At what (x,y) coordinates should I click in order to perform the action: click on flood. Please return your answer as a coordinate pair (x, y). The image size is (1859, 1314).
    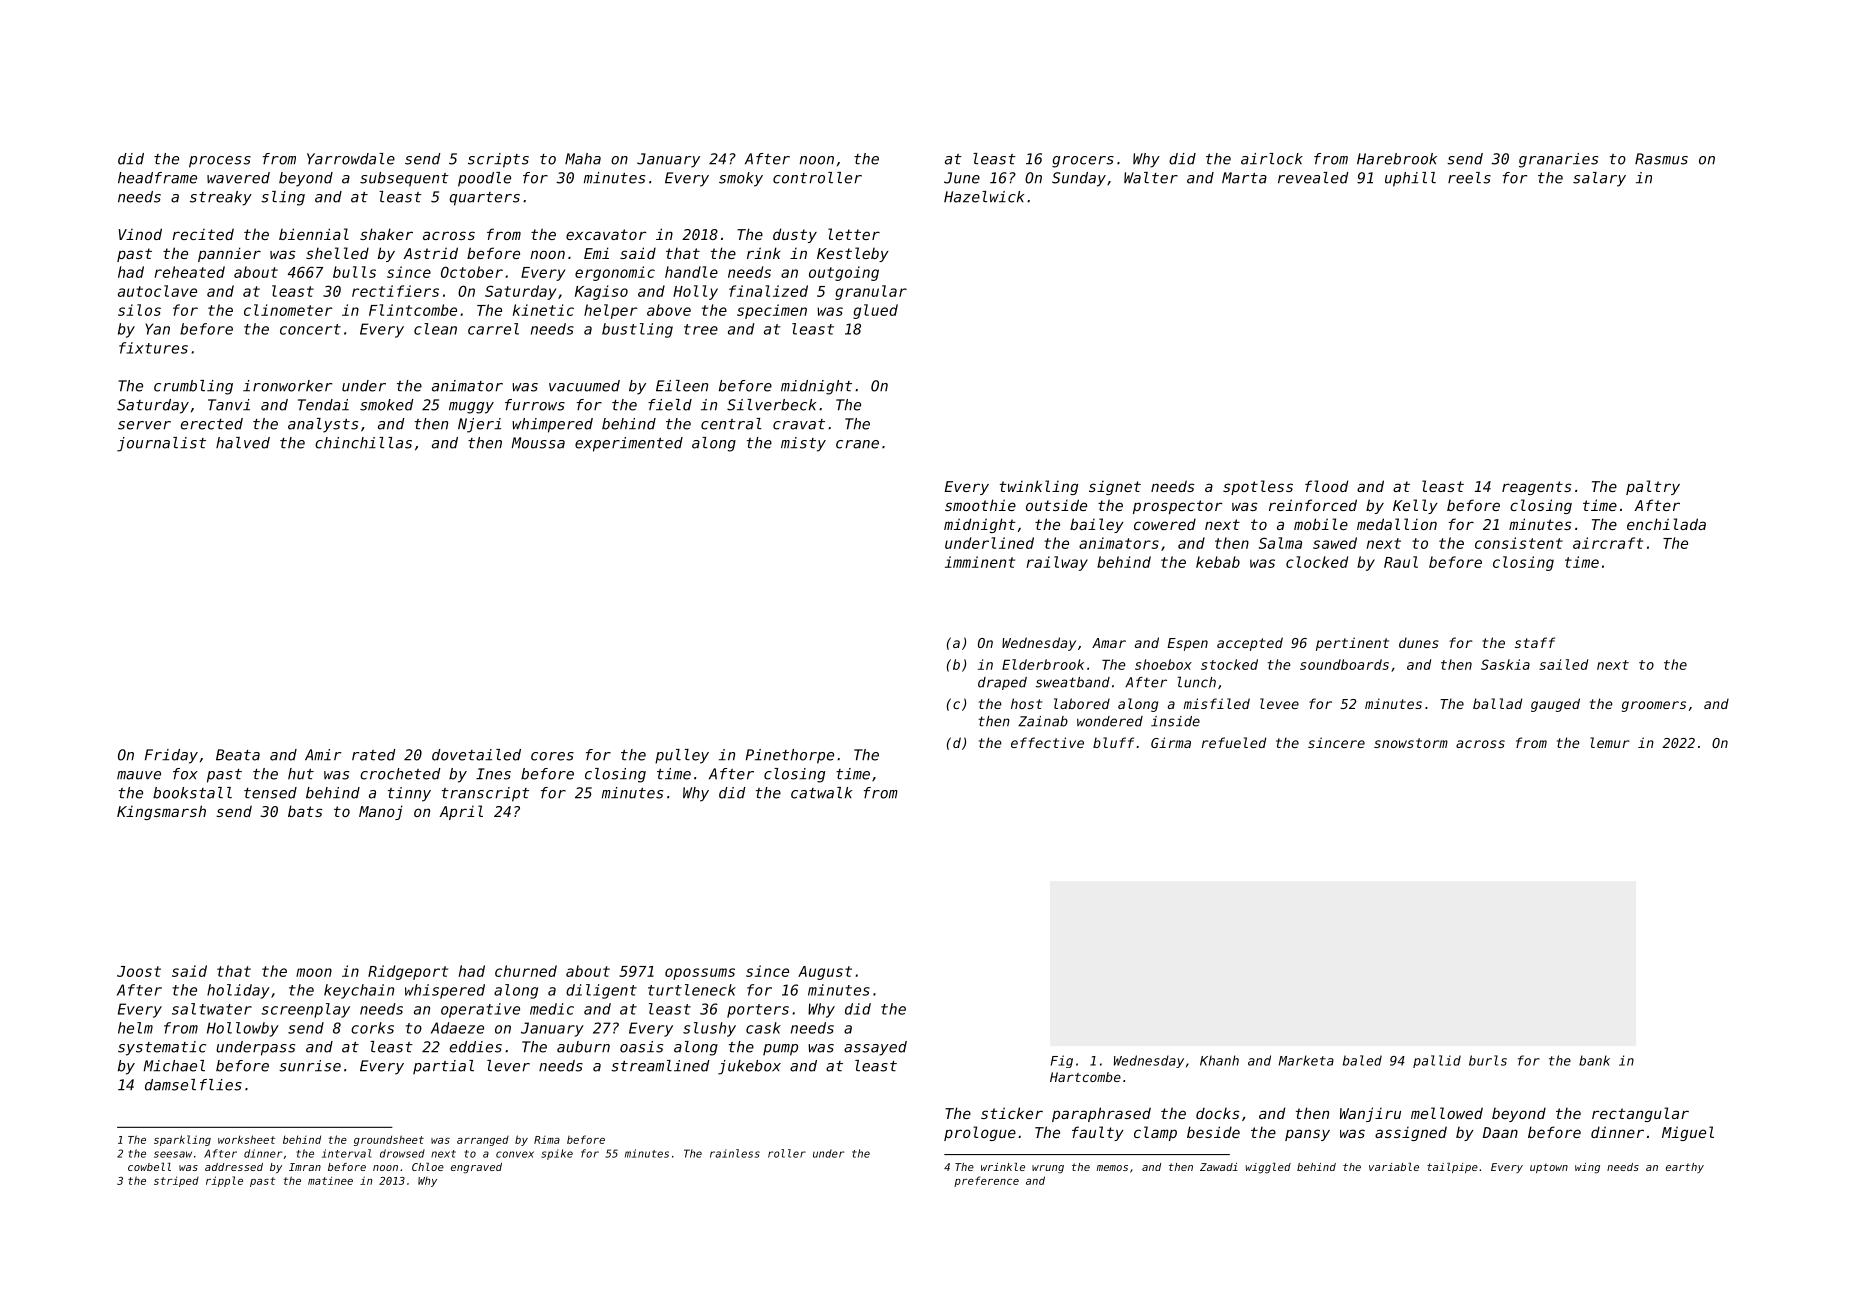
    Looking at the image, I should click on (1326, 486).
